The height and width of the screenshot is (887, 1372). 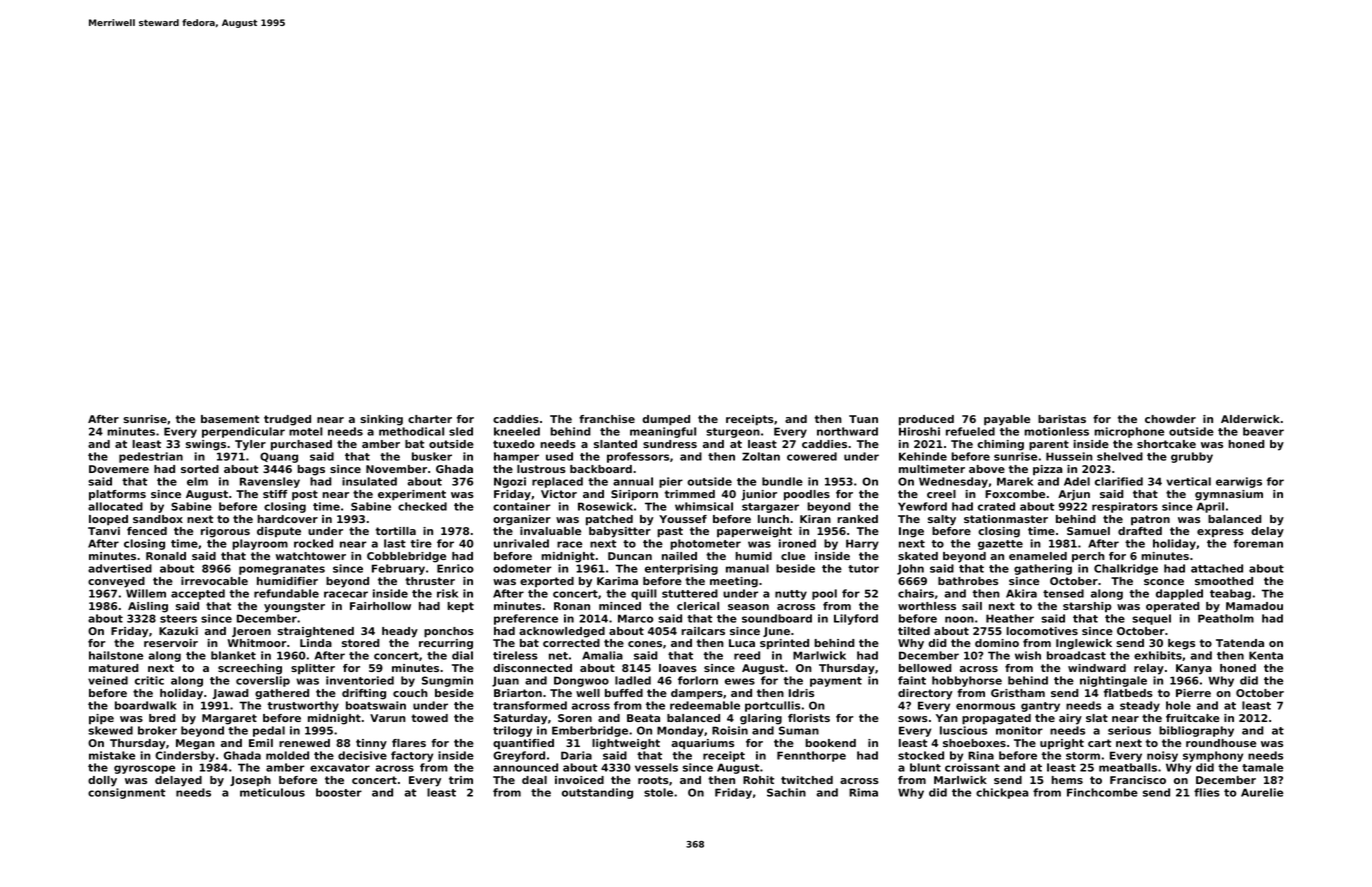 I want to click on consignment, so click(x=127, y=793).
